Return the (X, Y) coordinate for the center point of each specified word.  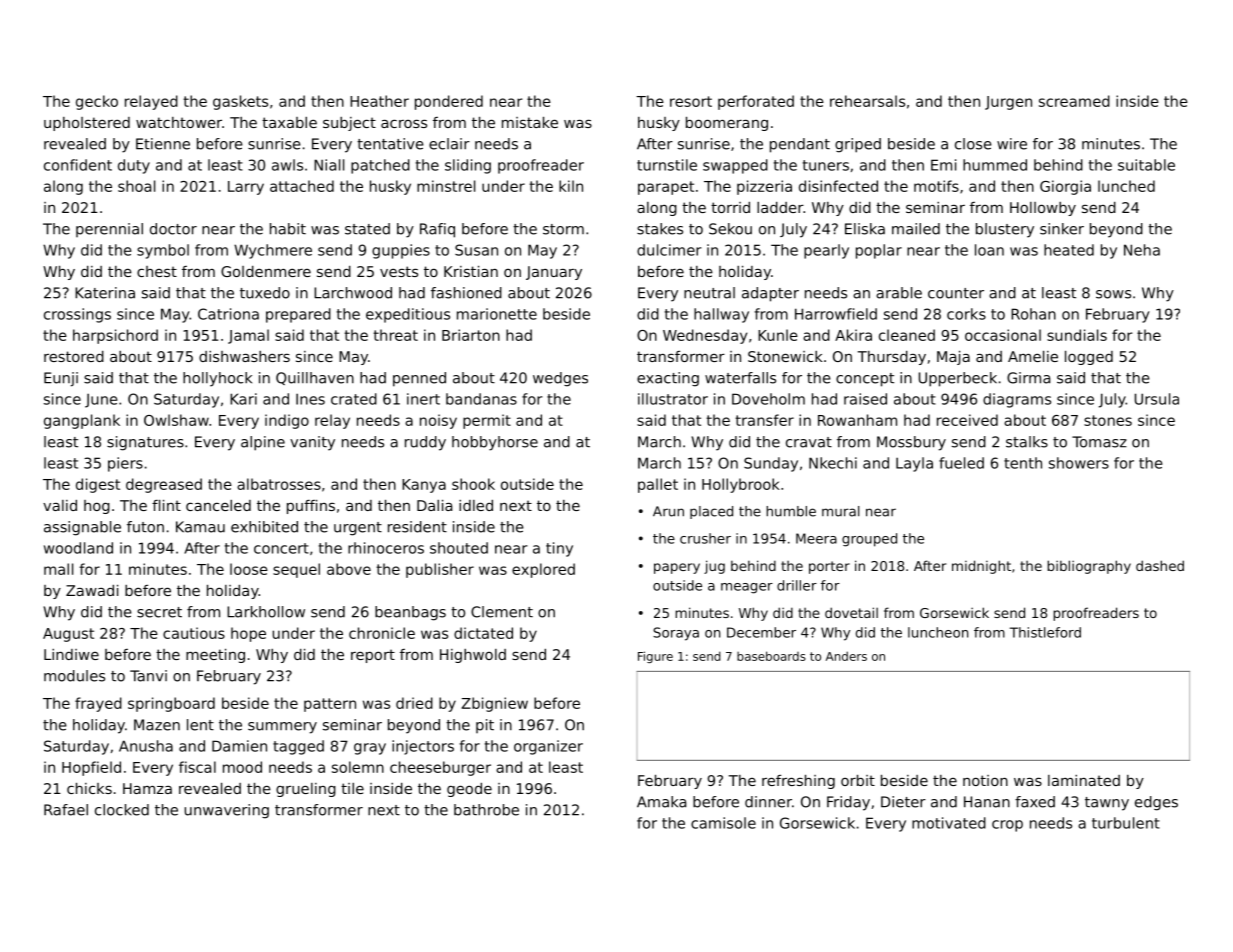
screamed (1074, 101)
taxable (289, 122)
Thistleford (1045, 632)
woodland (78, 548)
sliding (468, 166)
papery (677, 568)
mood (242, 767)
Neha (1142, 250)
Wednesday (705, 336)
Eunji (61, 379)
